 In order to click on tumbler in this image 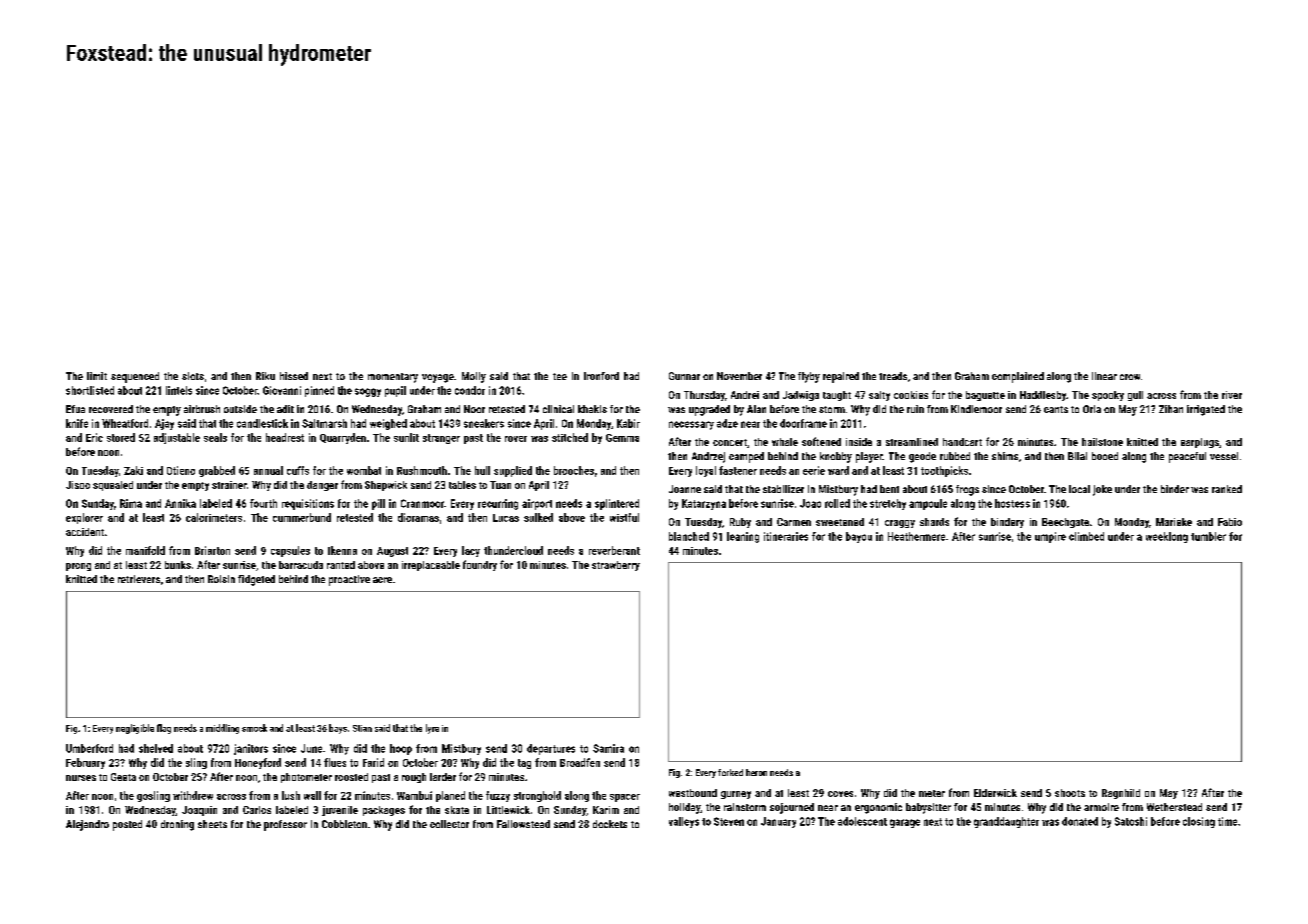, I will do `click(1208, 536)`.
